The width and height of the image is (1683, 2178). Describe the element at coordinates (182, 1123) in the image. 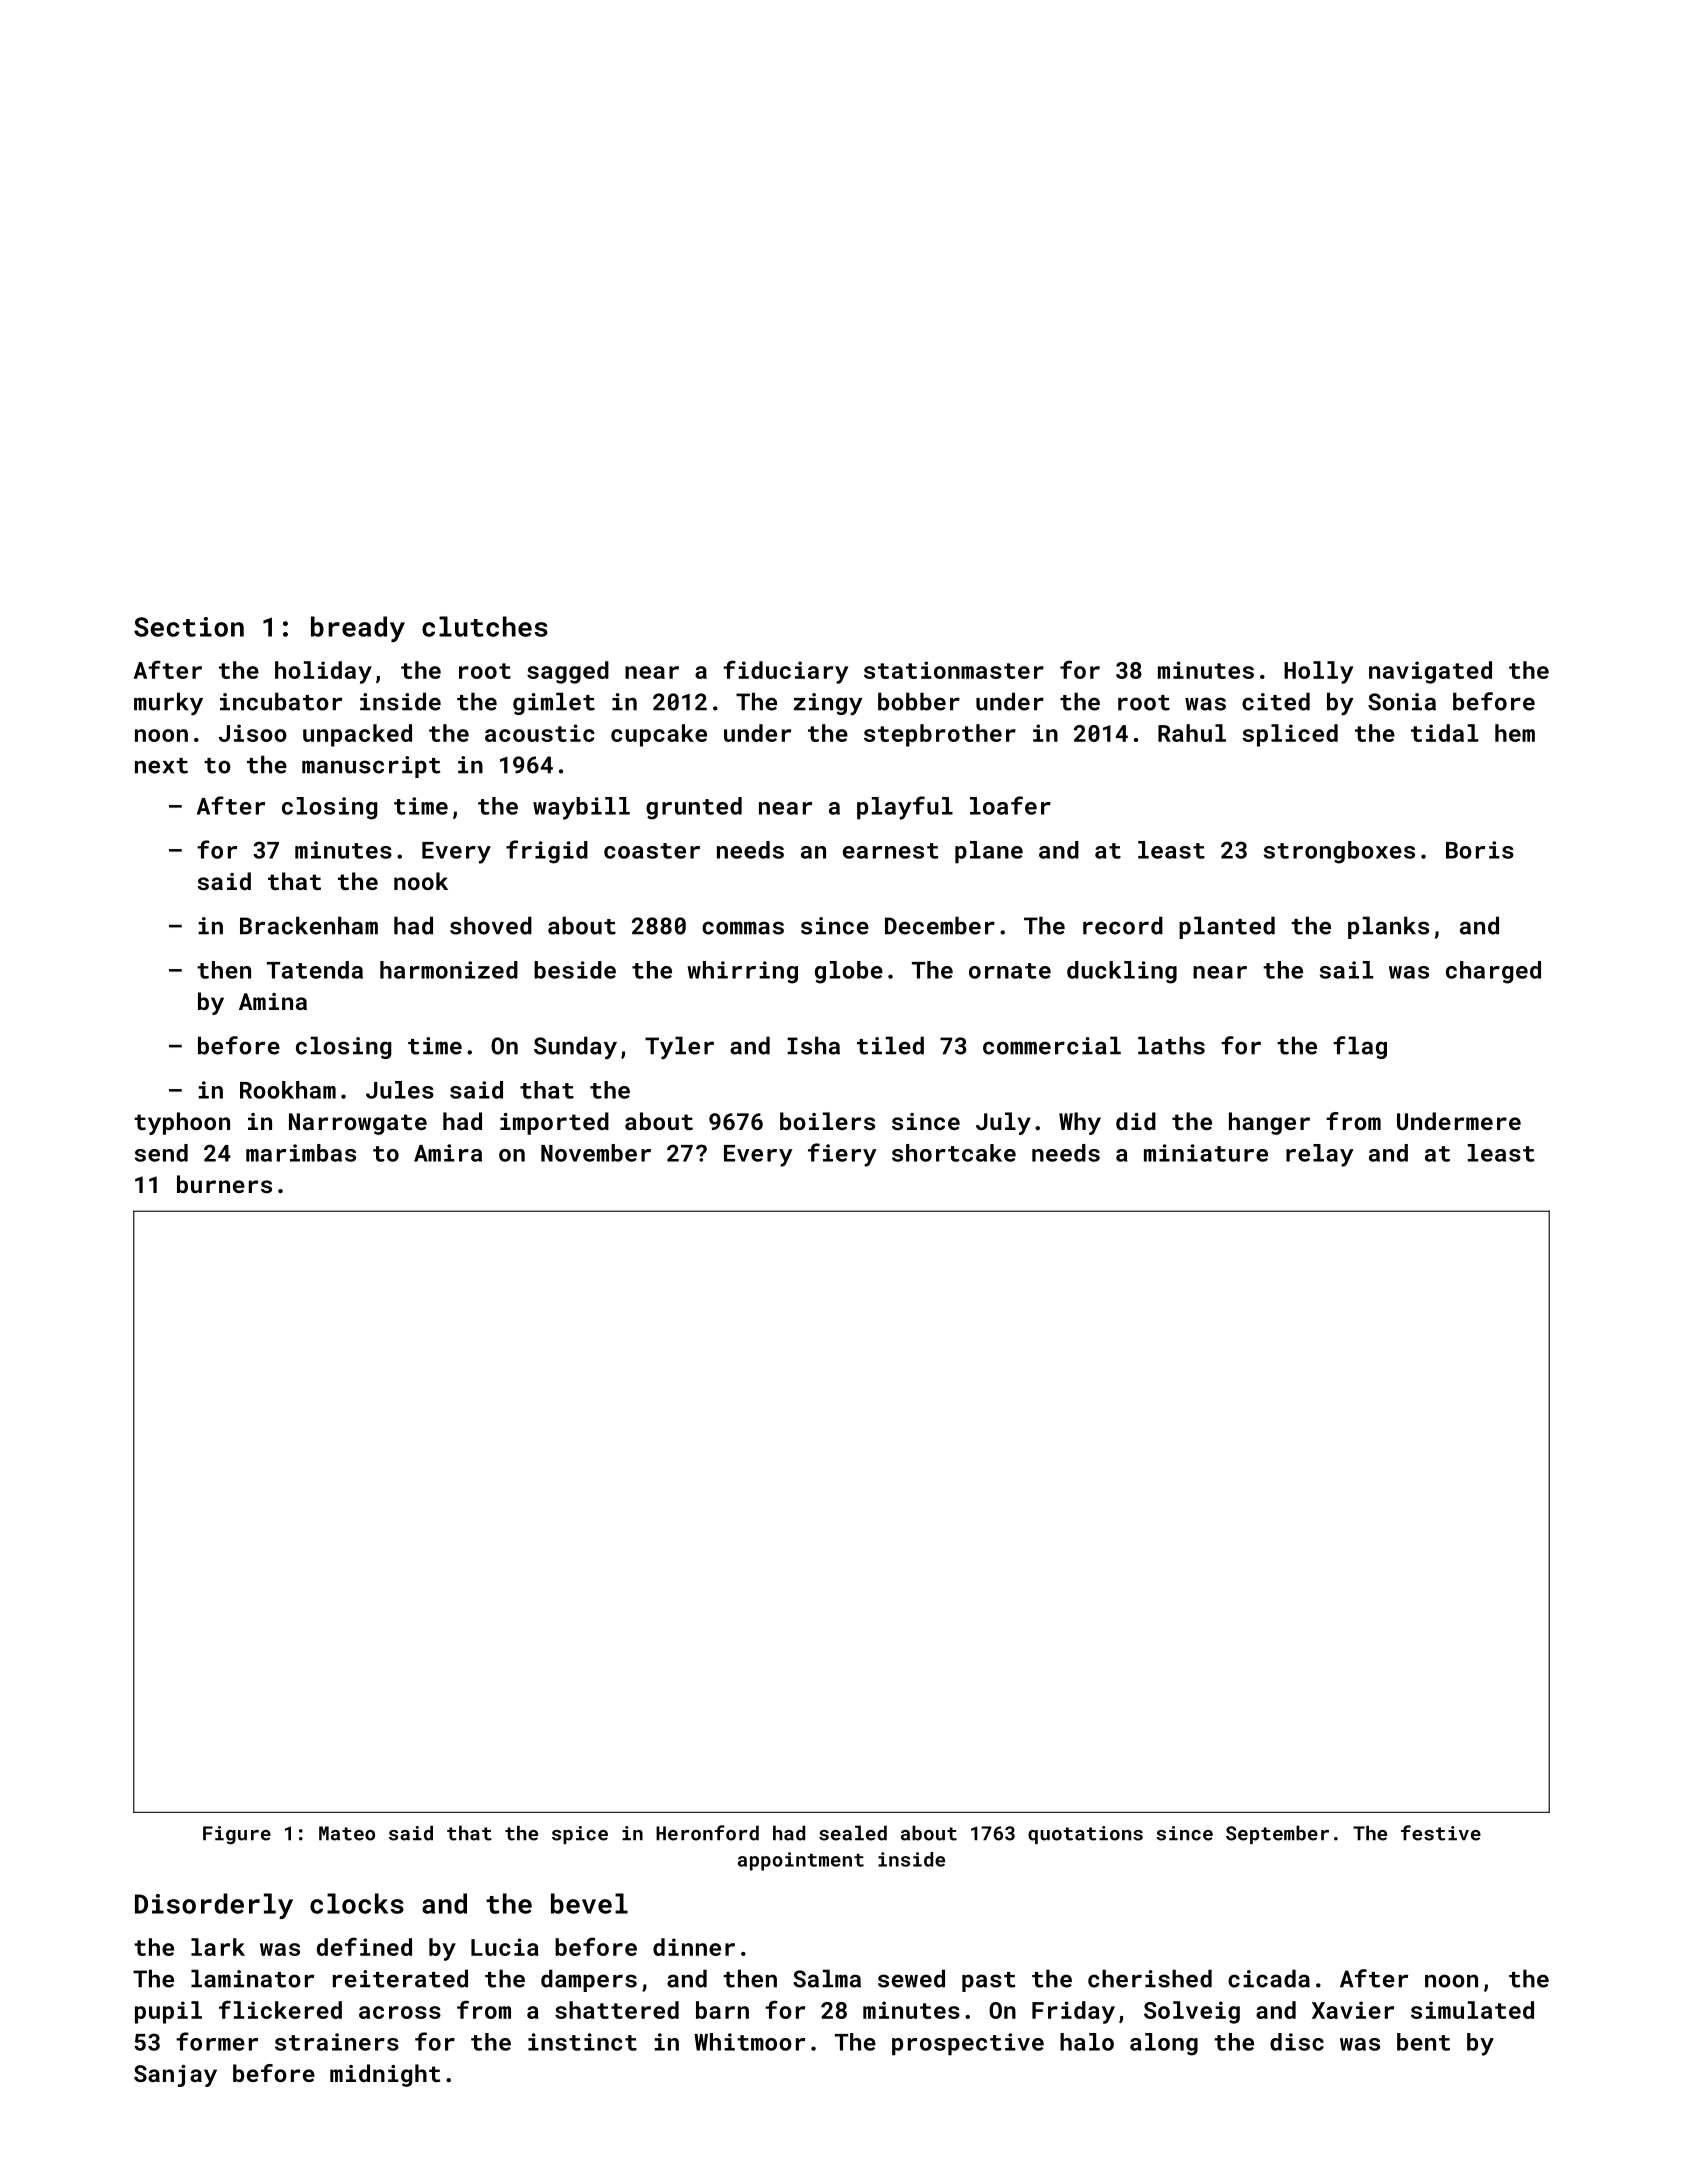

I see `typhoon` at that location.
